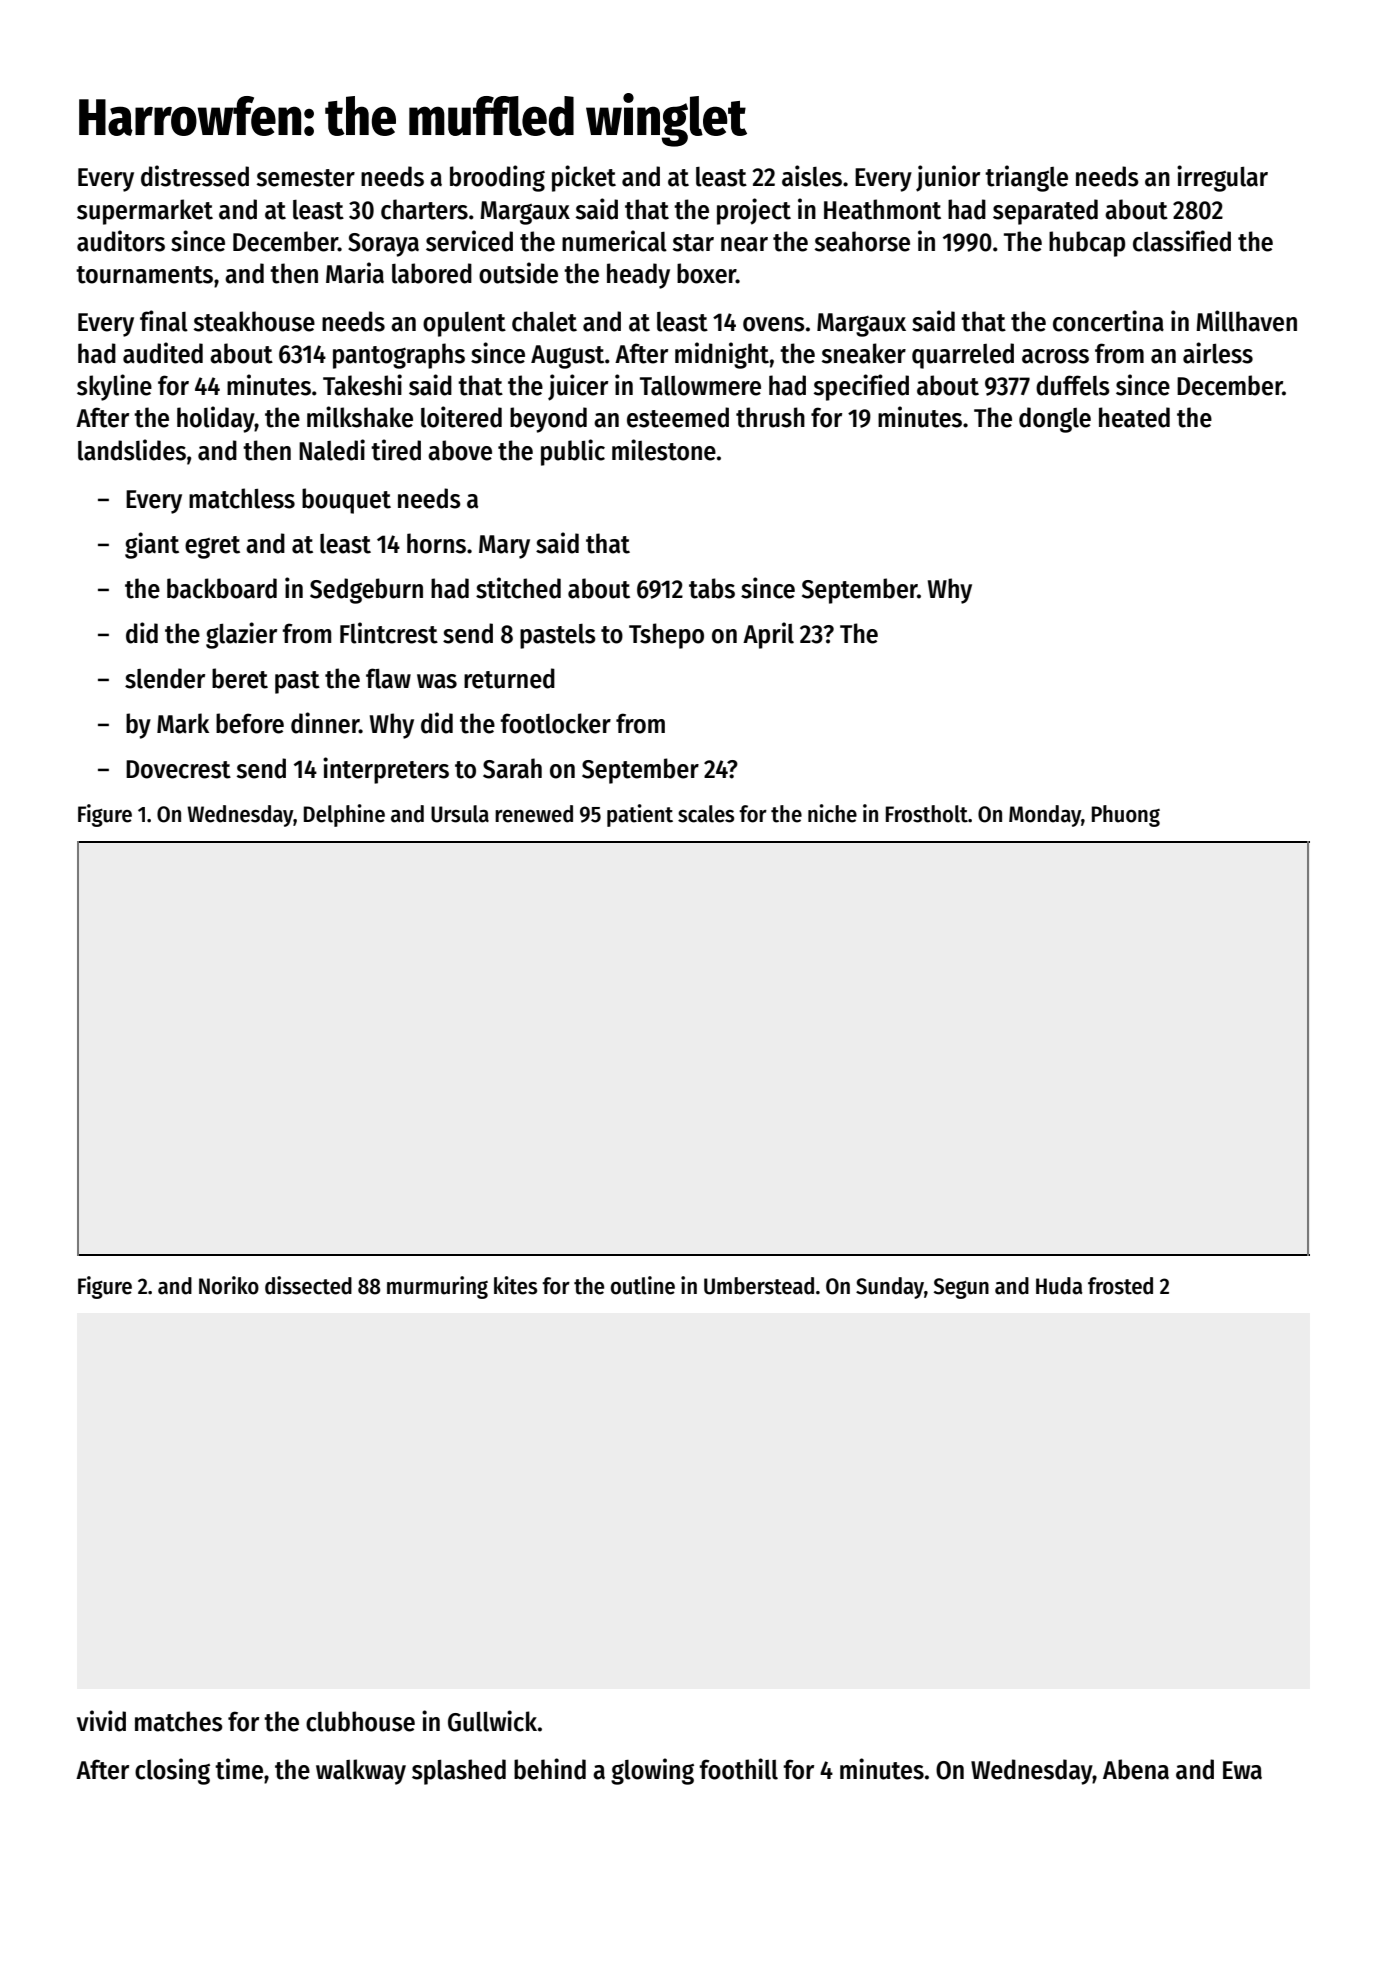 Image resolution: width=1386 pixels, height=1969 pixels. I want to click on Delphine, so click(344, 815).
